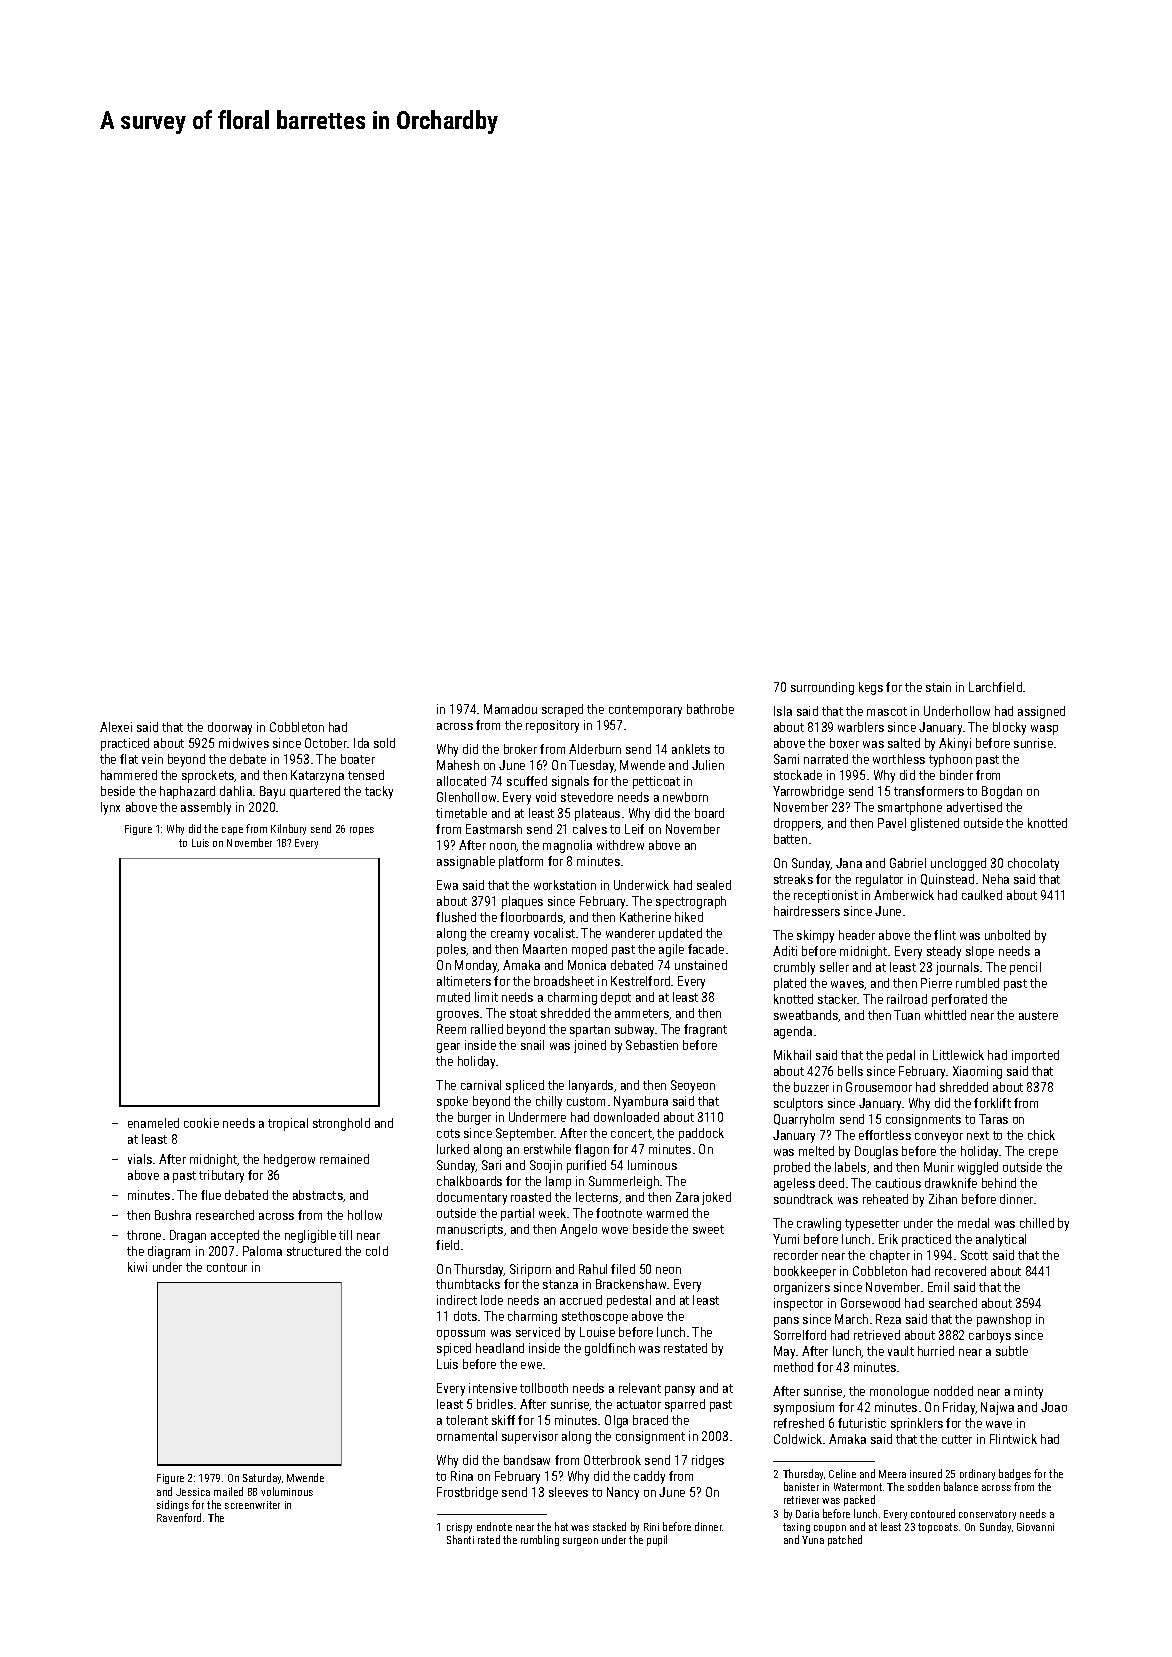  Describe the element at coordinates (871, 688) in the document. I see `kegs` at that location.
